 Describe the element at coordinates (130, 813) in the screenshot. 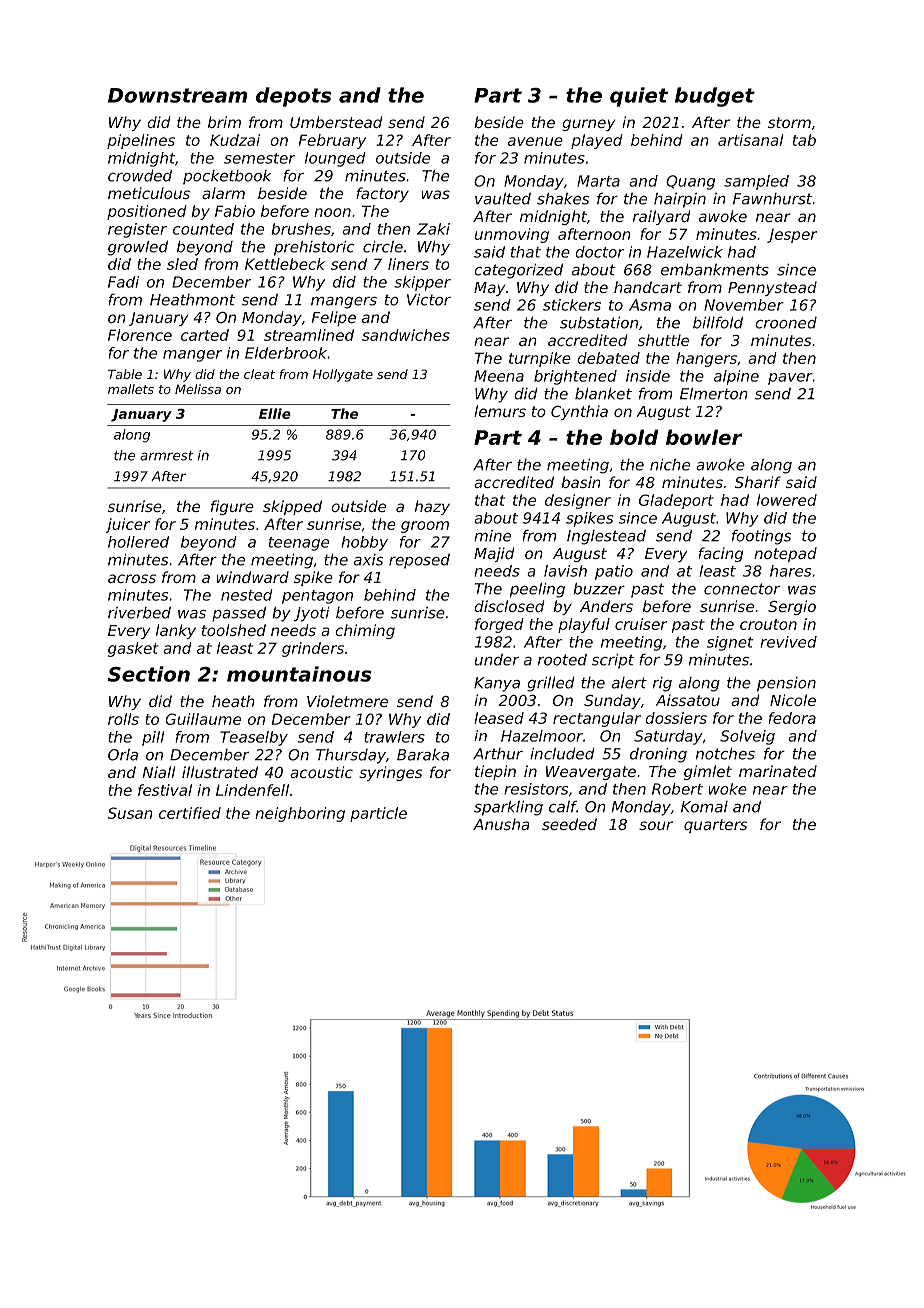

I see `Susan` at that location.
